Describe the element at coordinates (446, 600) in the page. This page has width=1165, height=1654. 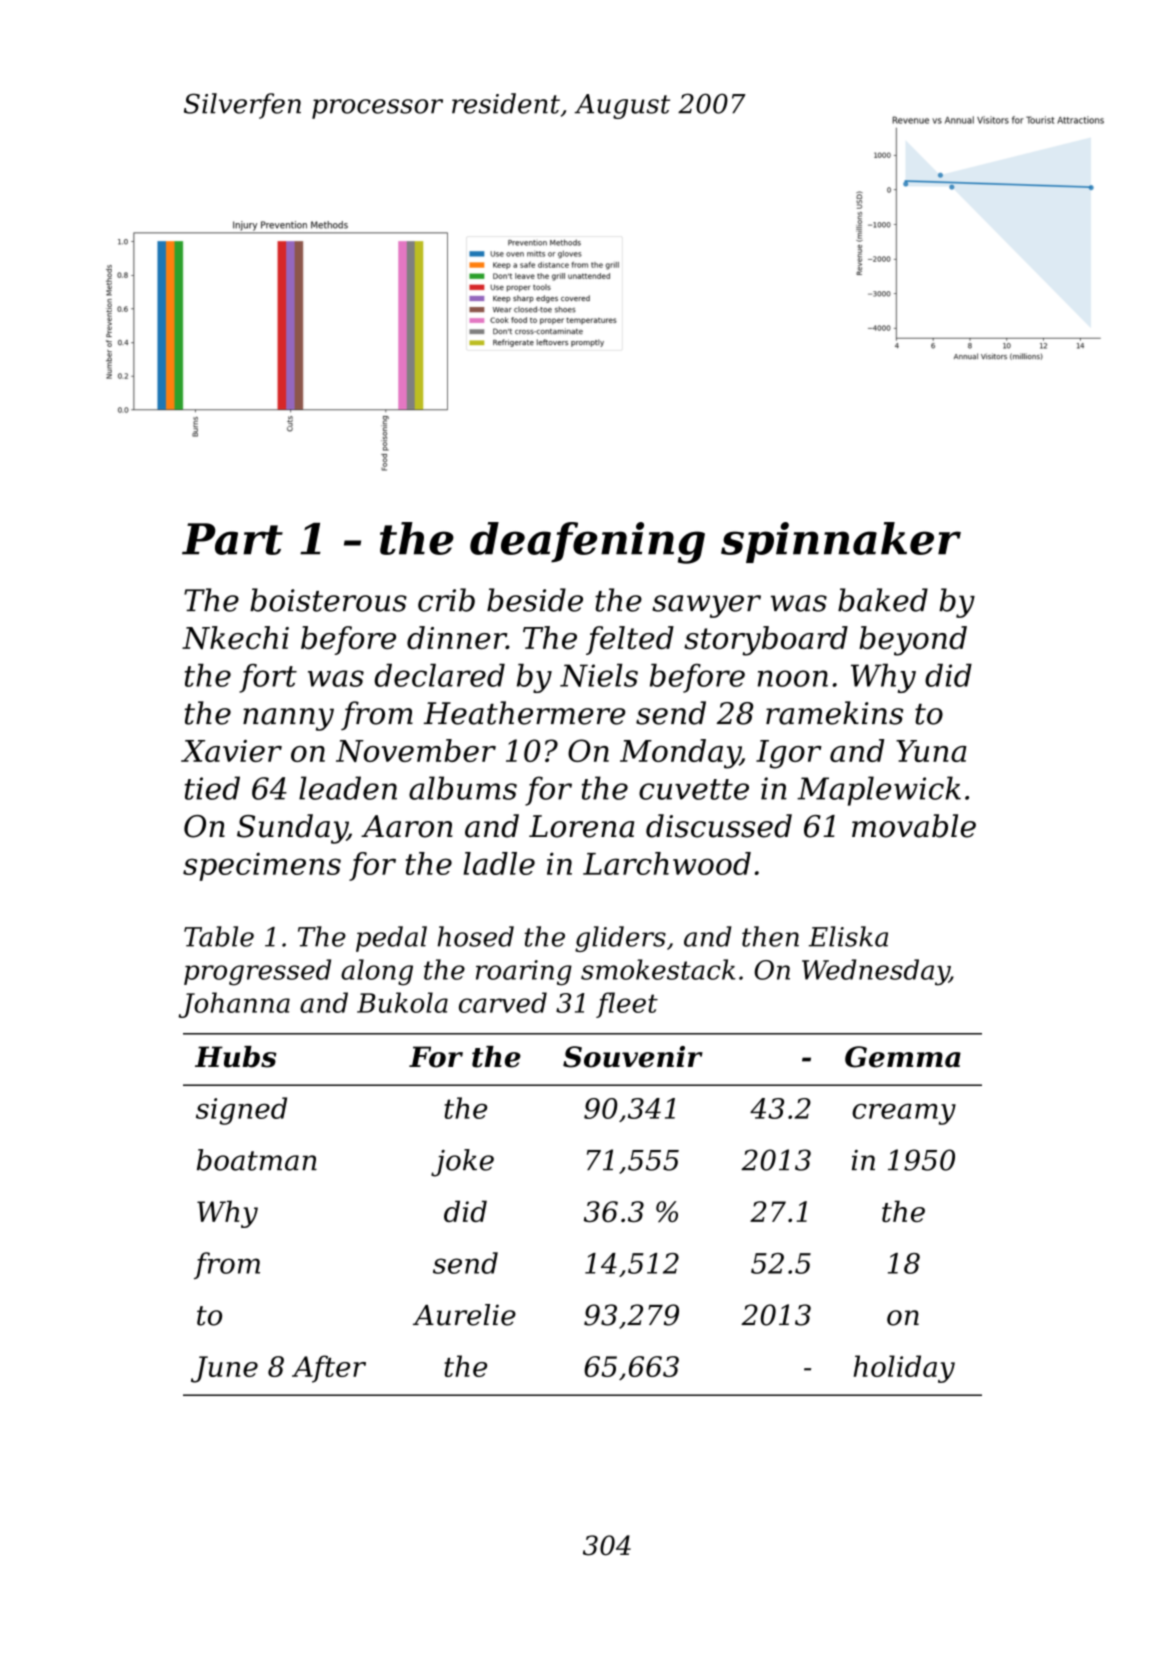
I see `crib` at that location.
